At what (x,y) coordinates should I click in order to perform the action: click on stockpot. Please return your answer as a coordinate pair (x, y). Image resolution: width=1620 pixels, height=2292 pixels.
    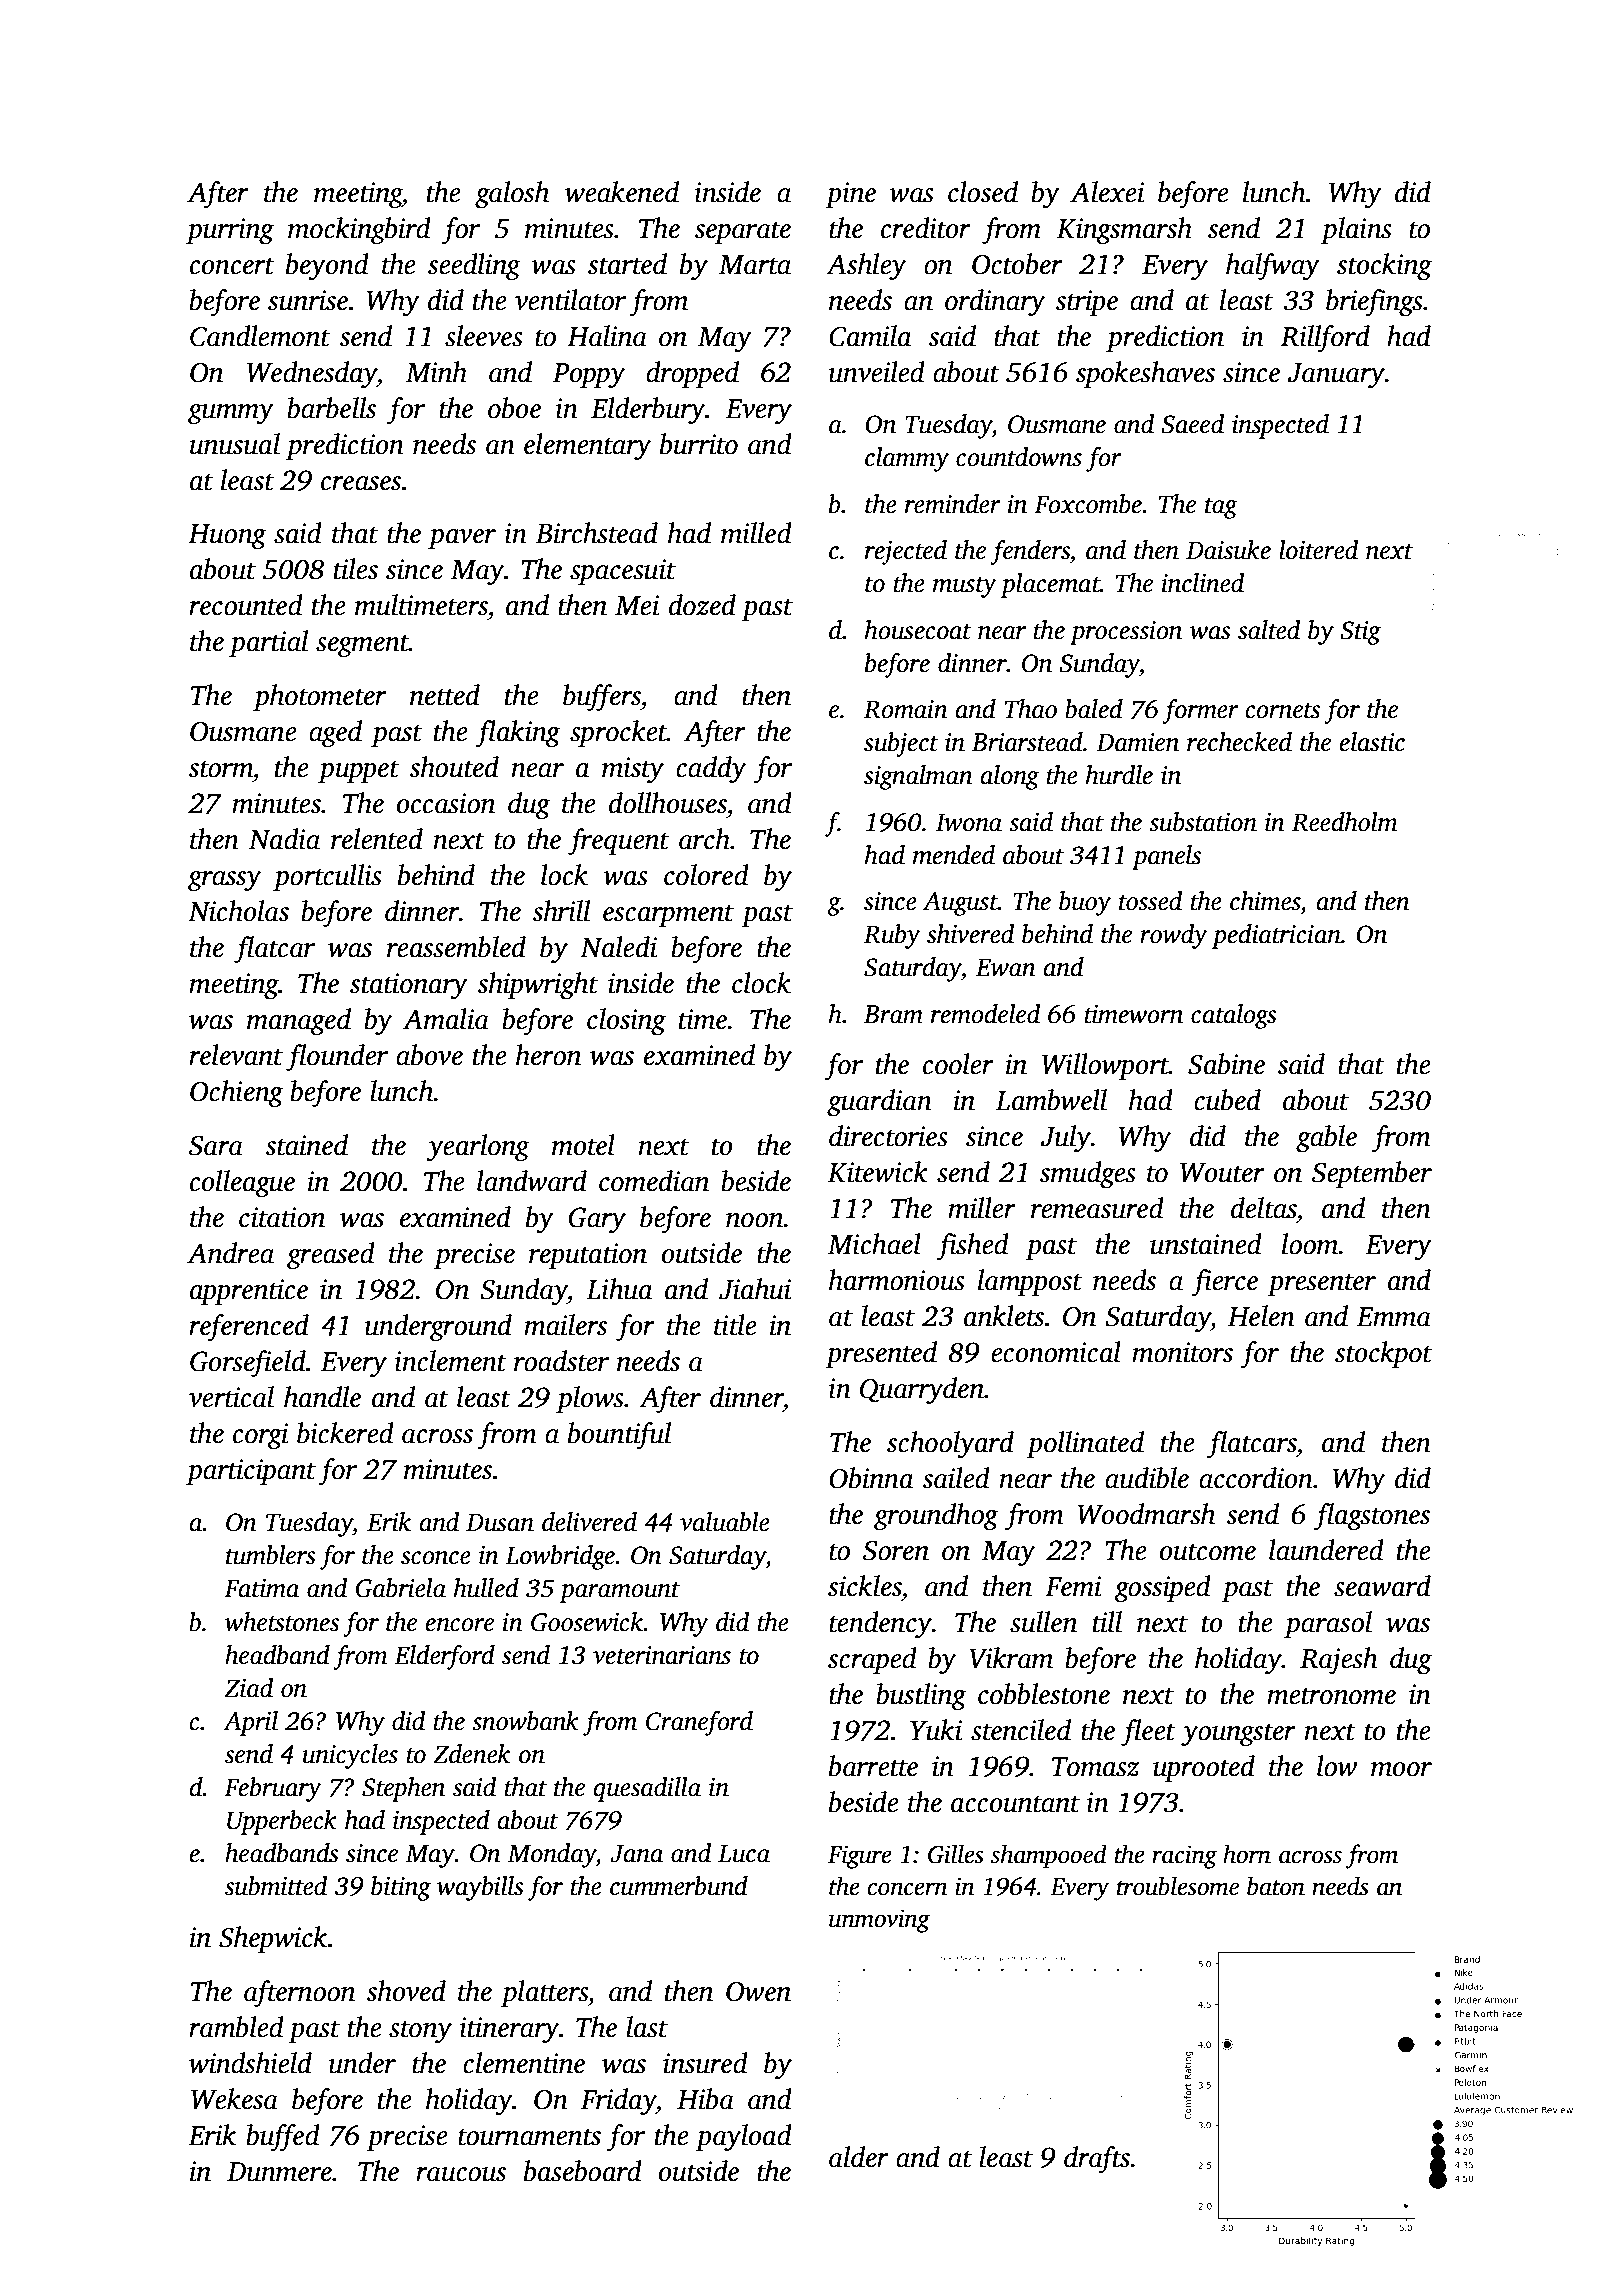
    Looking at the image, I should click on (1383, 1354).
